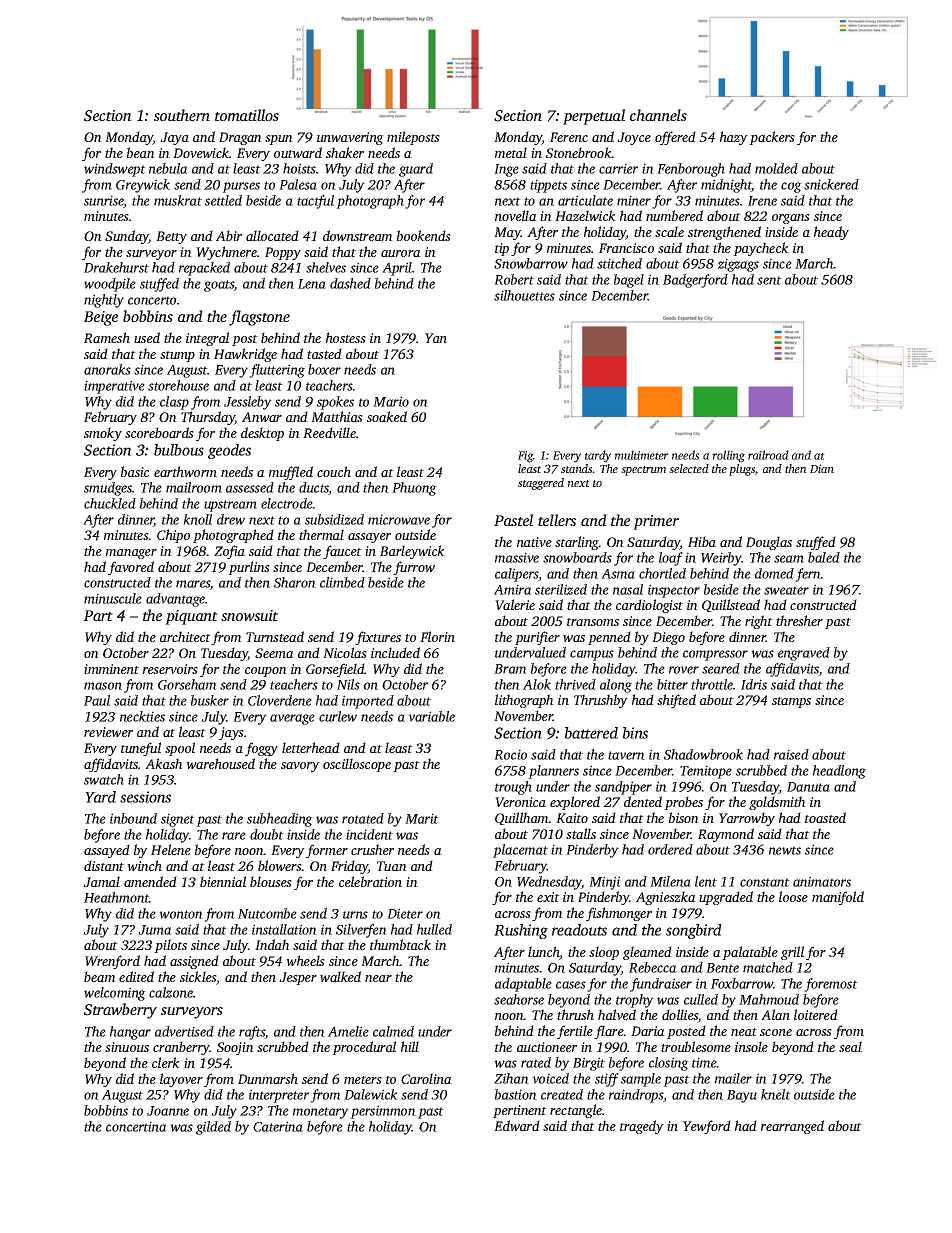 This image has width=952, height=1233. Describe the element at coordinates (115, 170) in the image. I see `windswept` at that location.
